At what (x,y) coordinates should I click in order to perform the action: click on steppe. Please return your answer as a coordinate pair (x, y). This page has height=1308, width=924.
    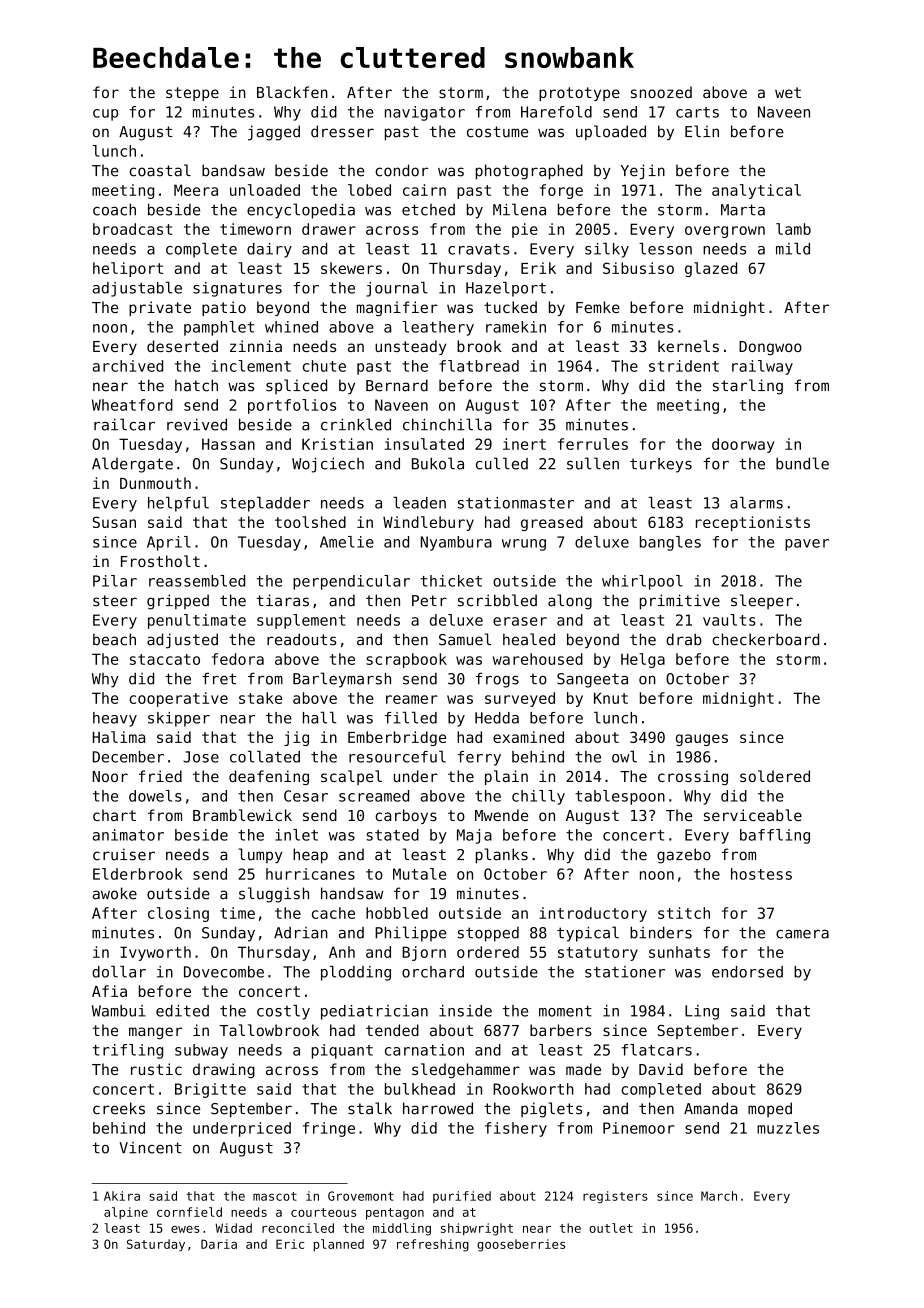
    Looking at the image, I should click on (192, 94).
